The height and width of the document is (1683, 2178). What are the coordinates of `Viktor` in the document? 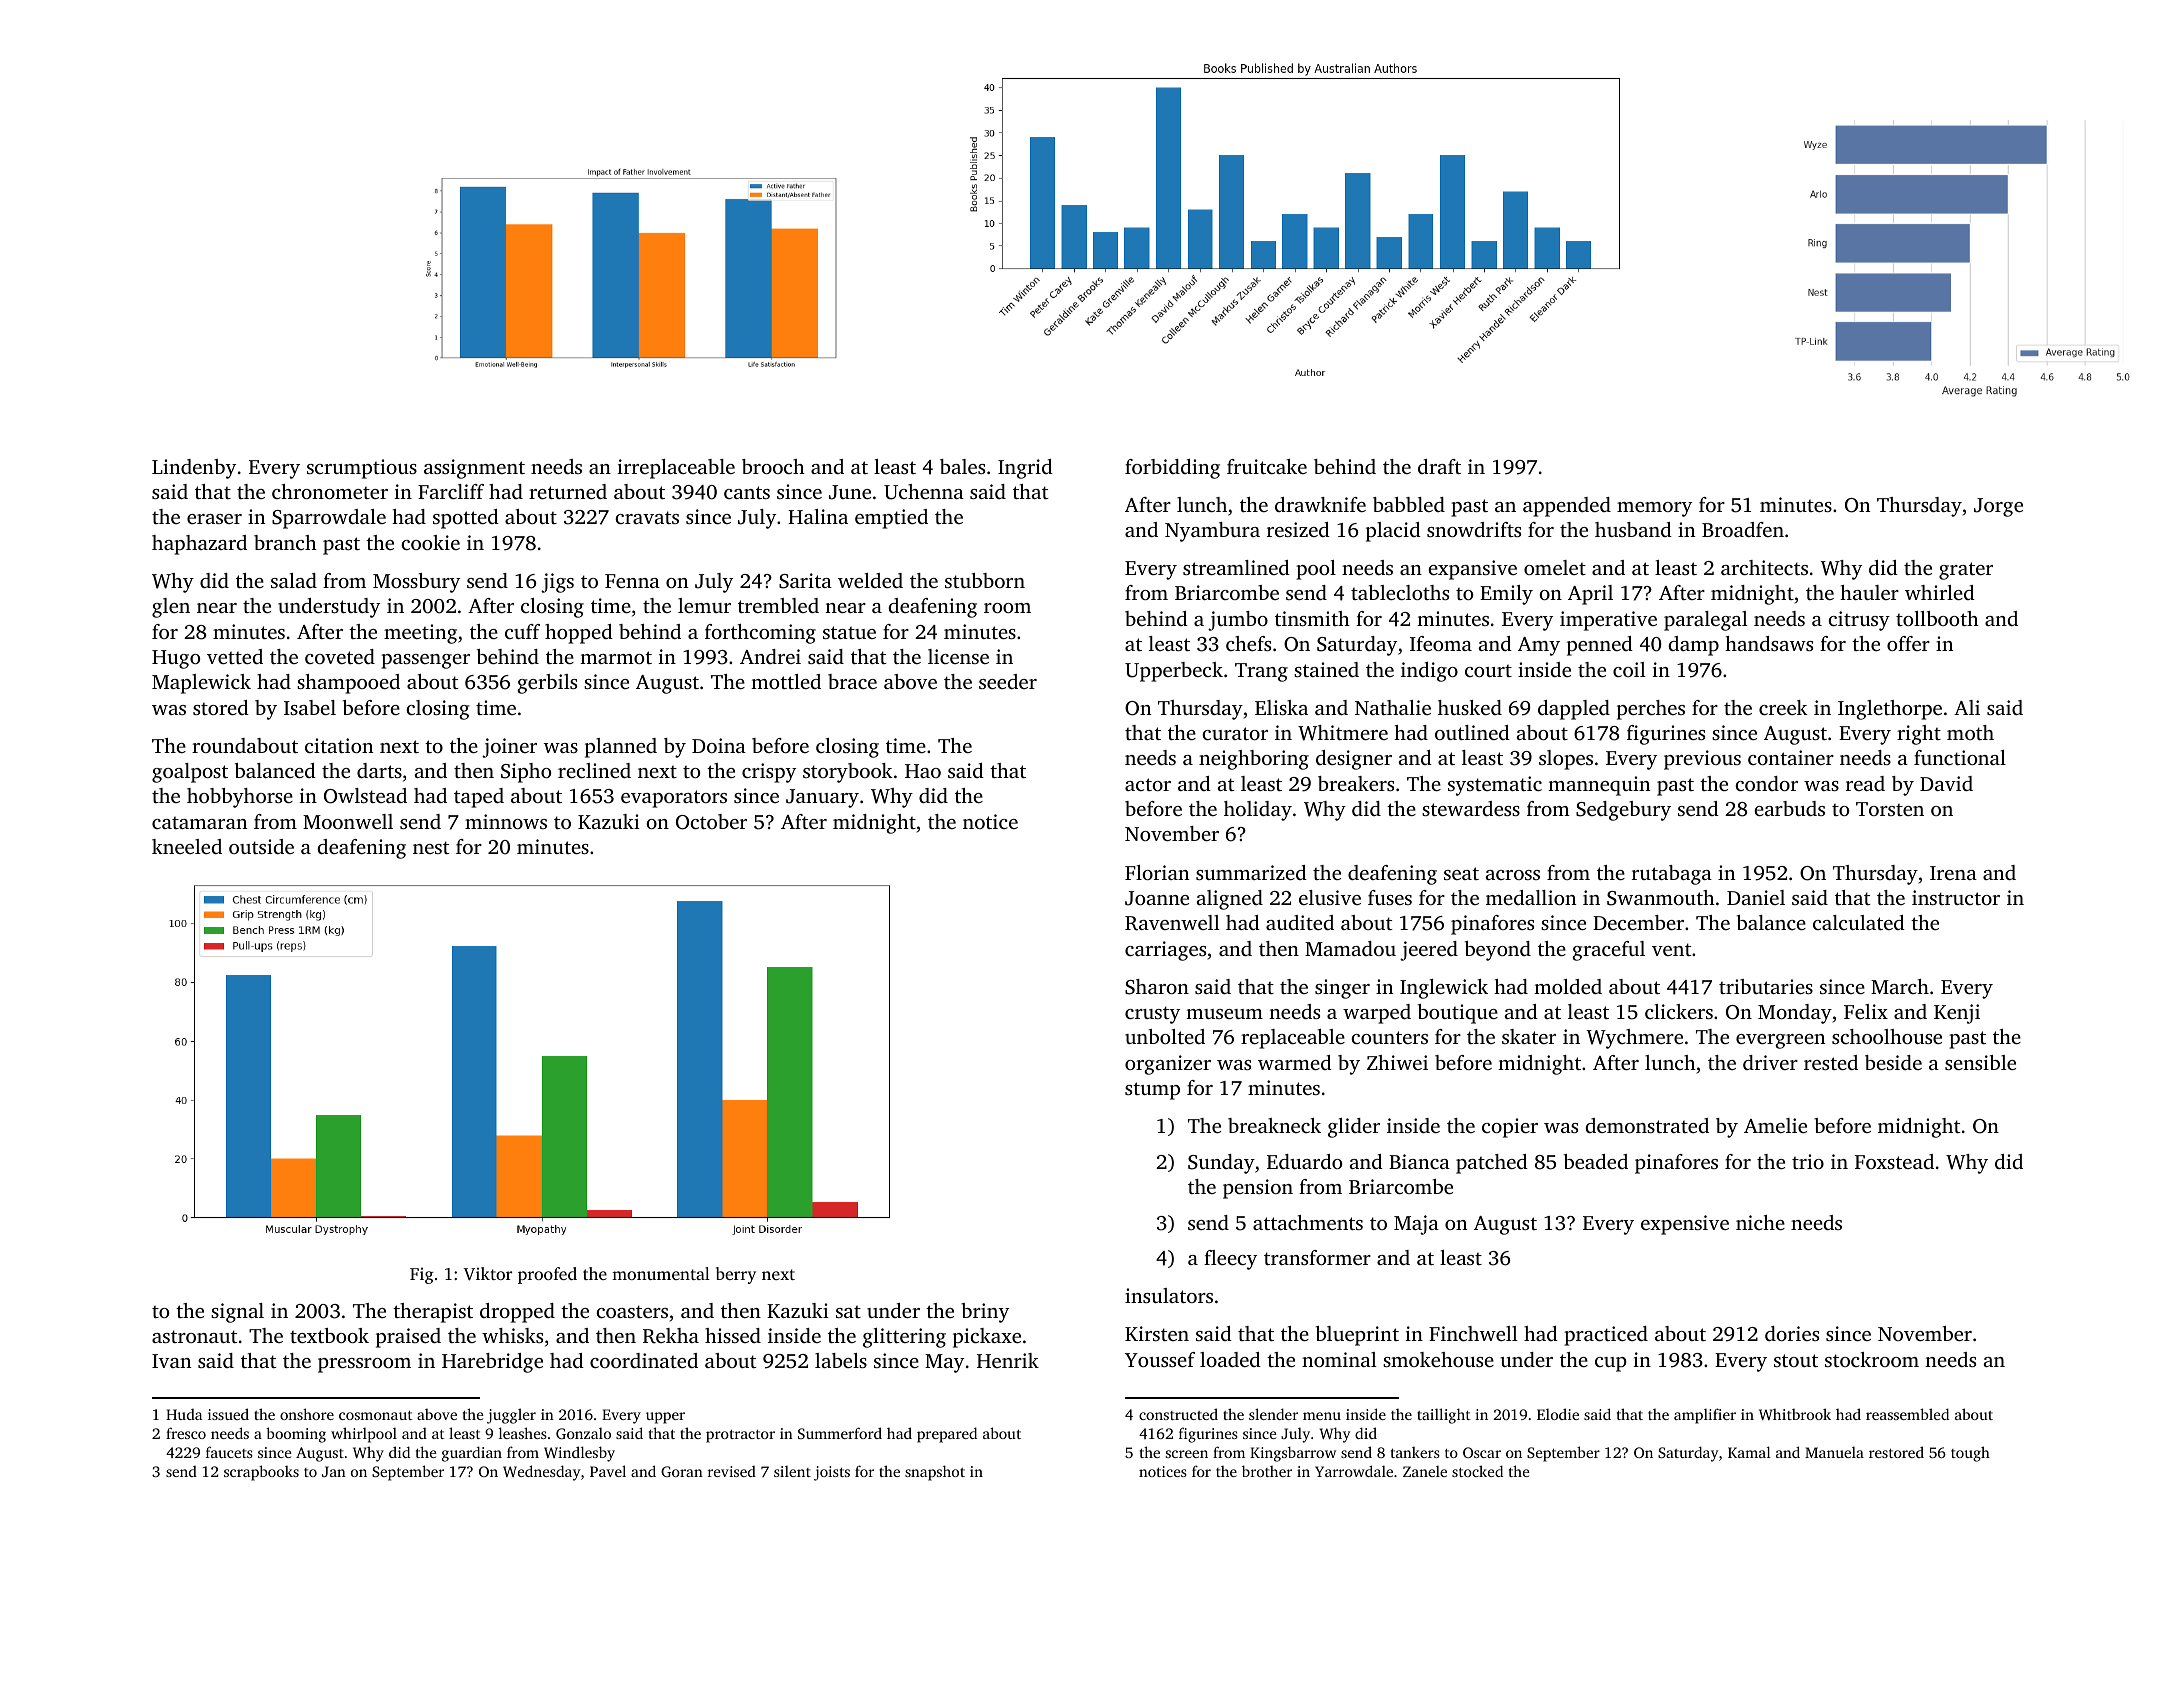 It's located at (487, 1274).
